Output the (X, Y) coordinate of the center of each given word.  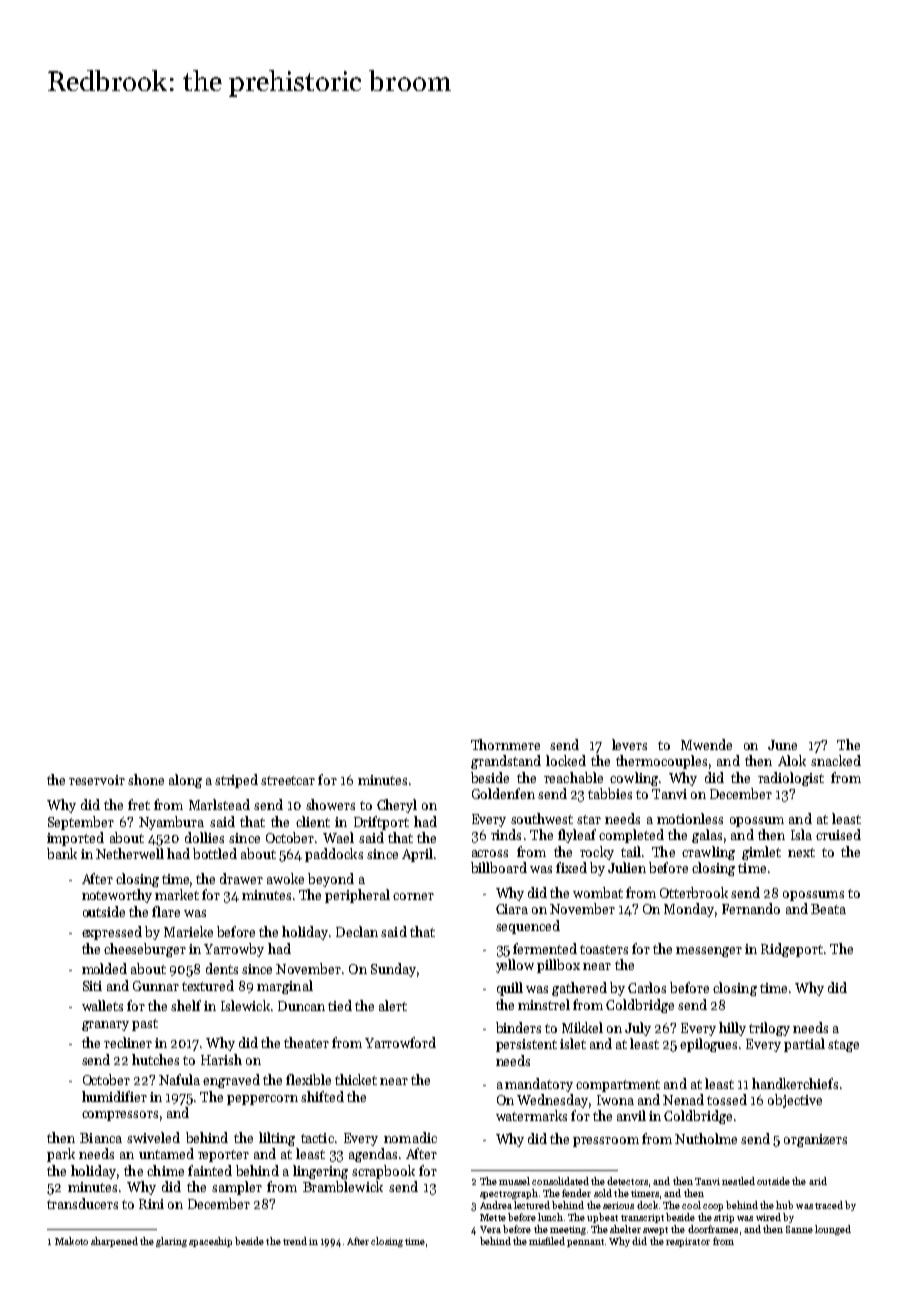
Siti (92, 986)
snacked (836, 760)
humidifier (114, 1096)
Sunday (393, 970)
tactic (317, 1138)
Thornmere (505, 744)
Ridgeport (792, 950)
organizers (815, 1140)
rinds (506, 834)
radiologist (791, 779)
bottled (215, 853)
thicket (356, 1079)
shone (146, 779)
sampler (237, 1188)
